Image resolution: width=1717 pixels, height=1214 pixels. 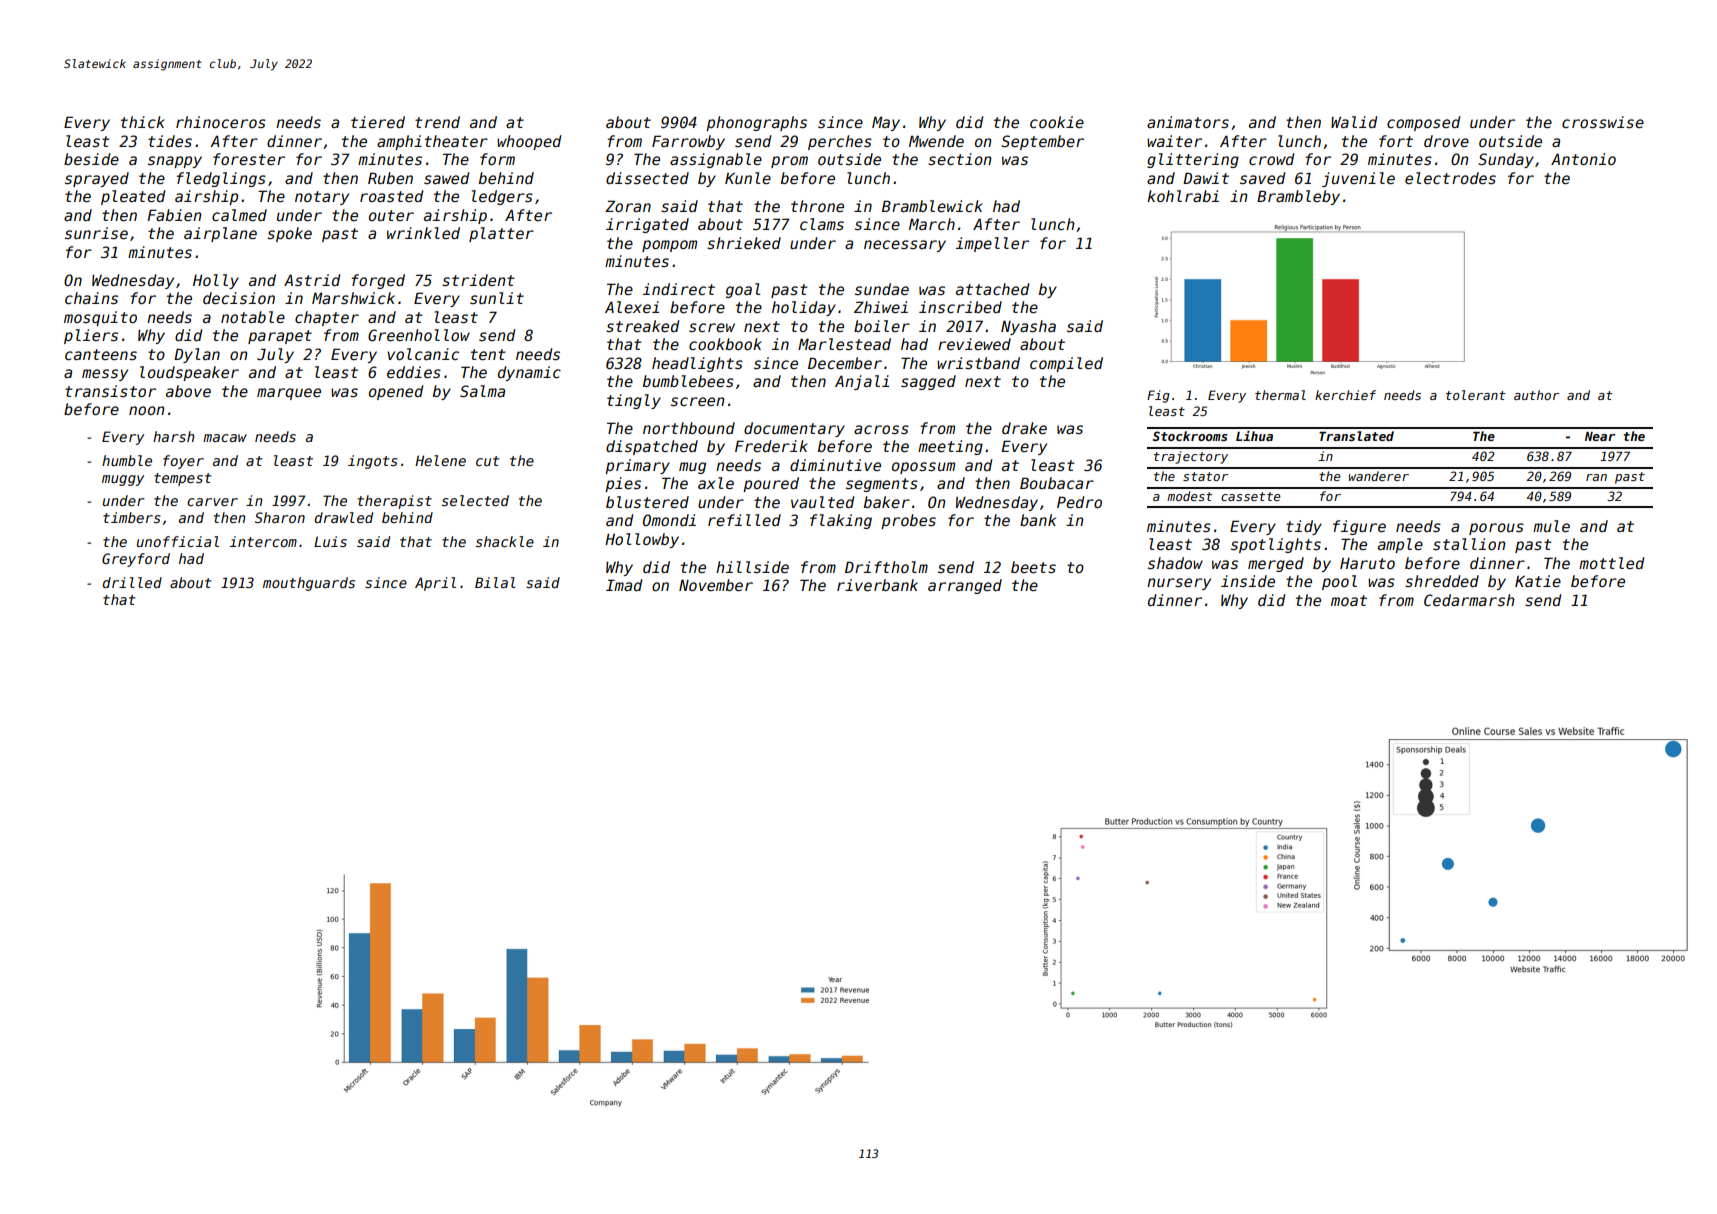 What do you see at coordinates (91, 159) in the screenshot?
I see `beside` at bounding box center [91, 159].
